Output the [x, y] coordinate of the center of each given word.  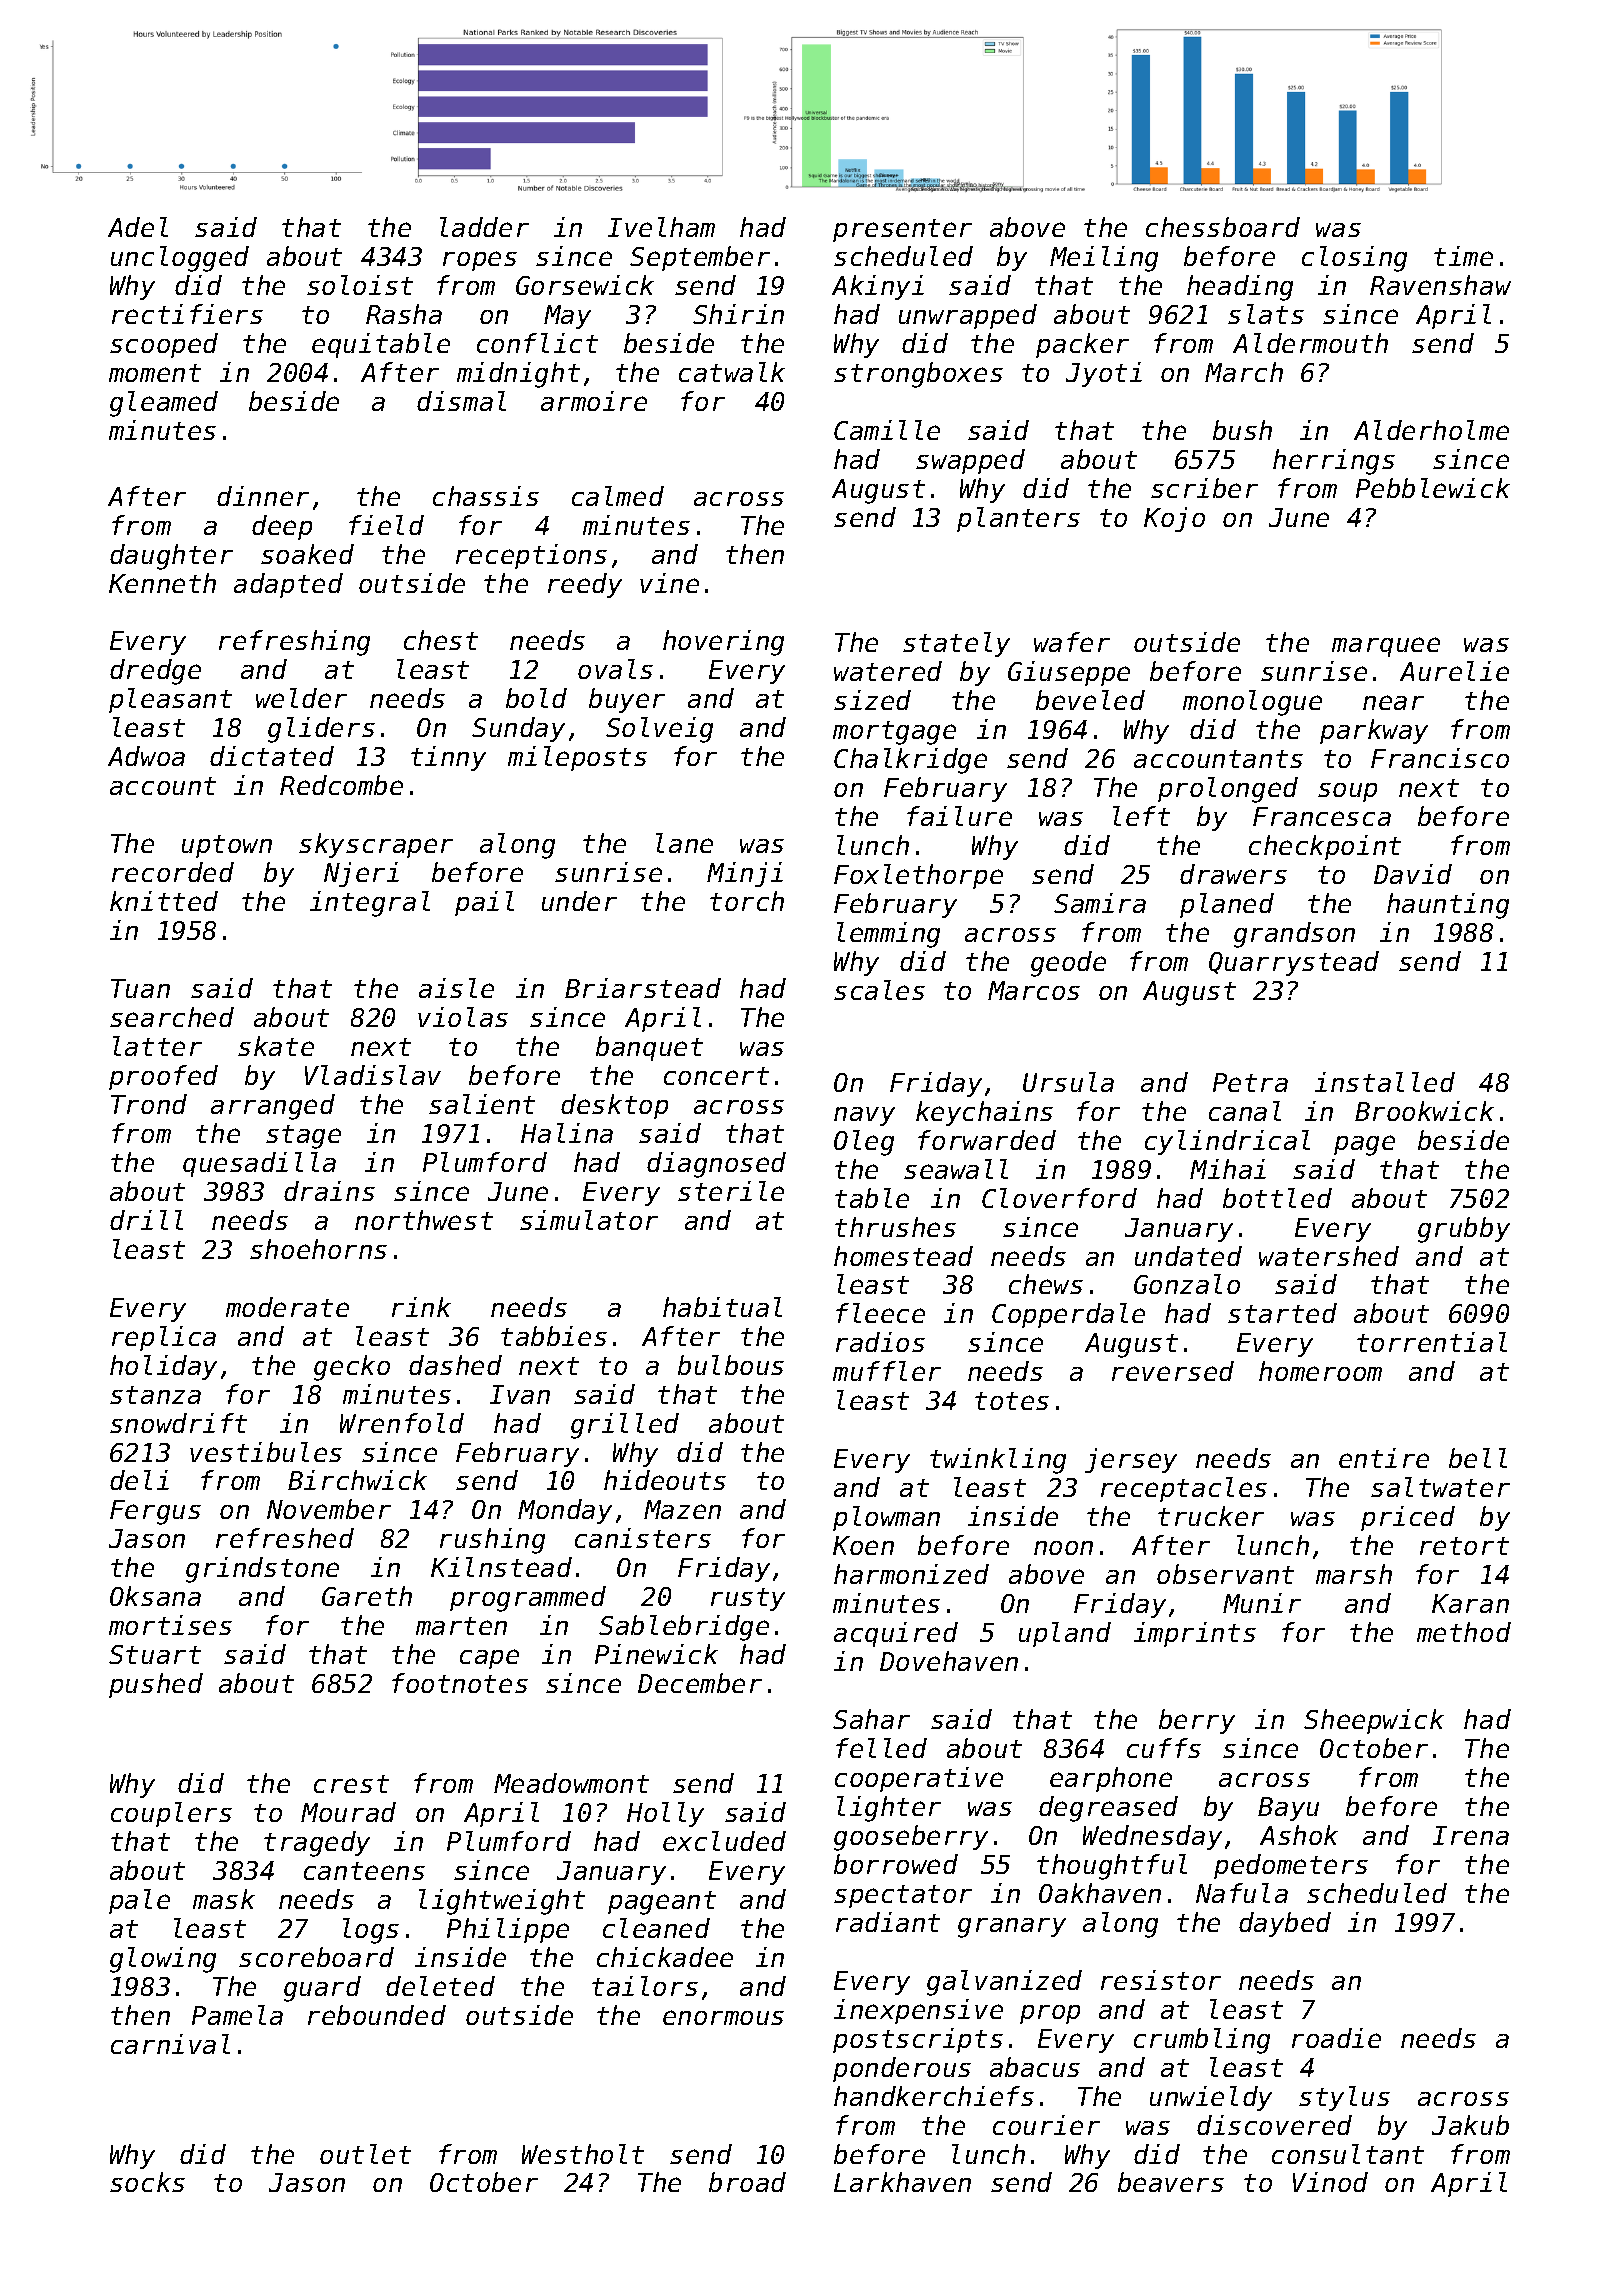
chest [441, 640]
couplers [171, 1814]
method [1464, 1632]
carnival [170, 2044]
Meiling [1104, 259]
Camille [887, 430]
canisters [643, 1538]
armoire [594, 401]
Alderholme [1431, 430]
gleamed [164, 404]
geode [1068, 964]
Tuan [140, 988]
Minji [745, 874]
